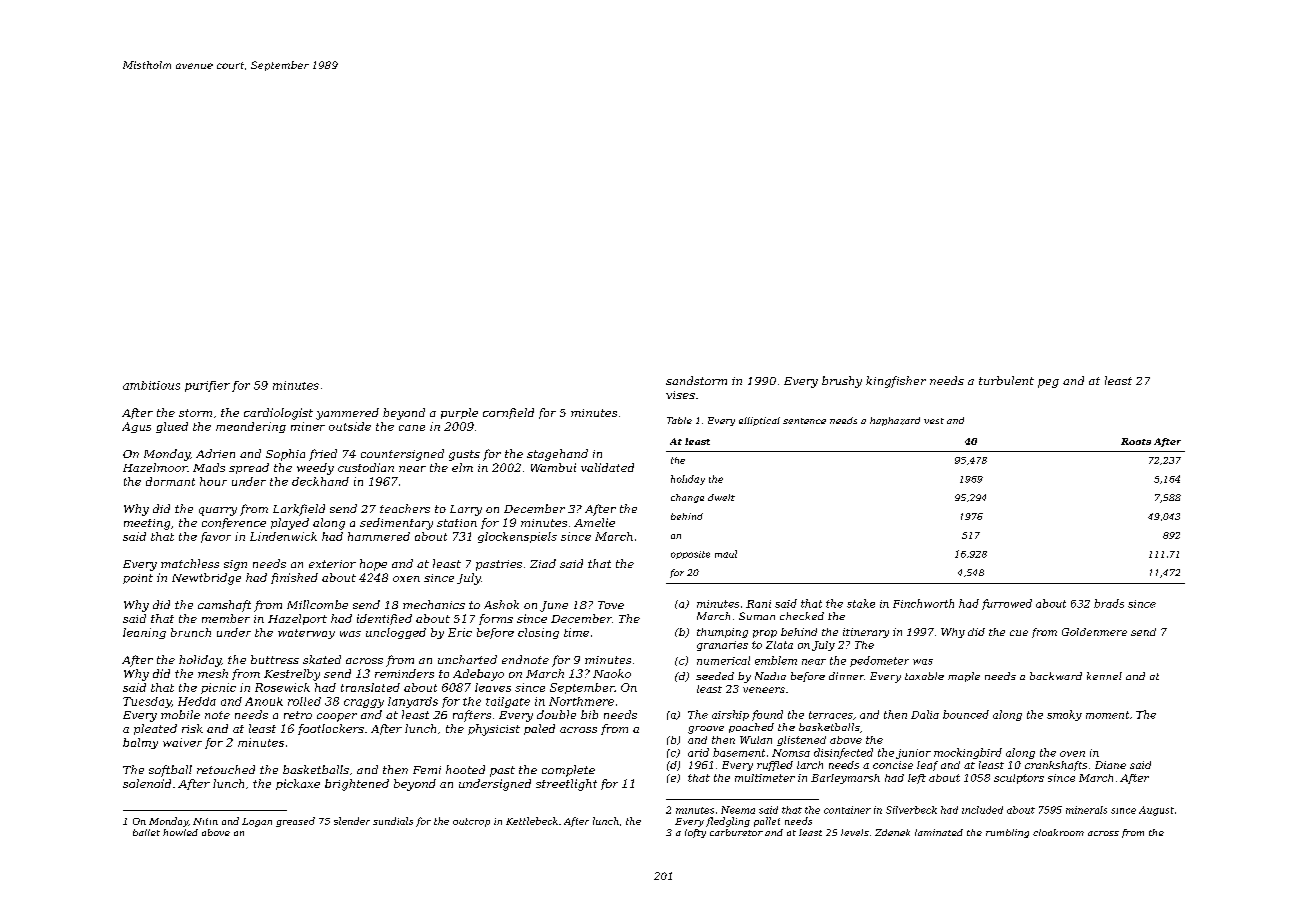 The height and width of the screenshot is (924, 1308). I want to click on finished, so click(294, 578).
